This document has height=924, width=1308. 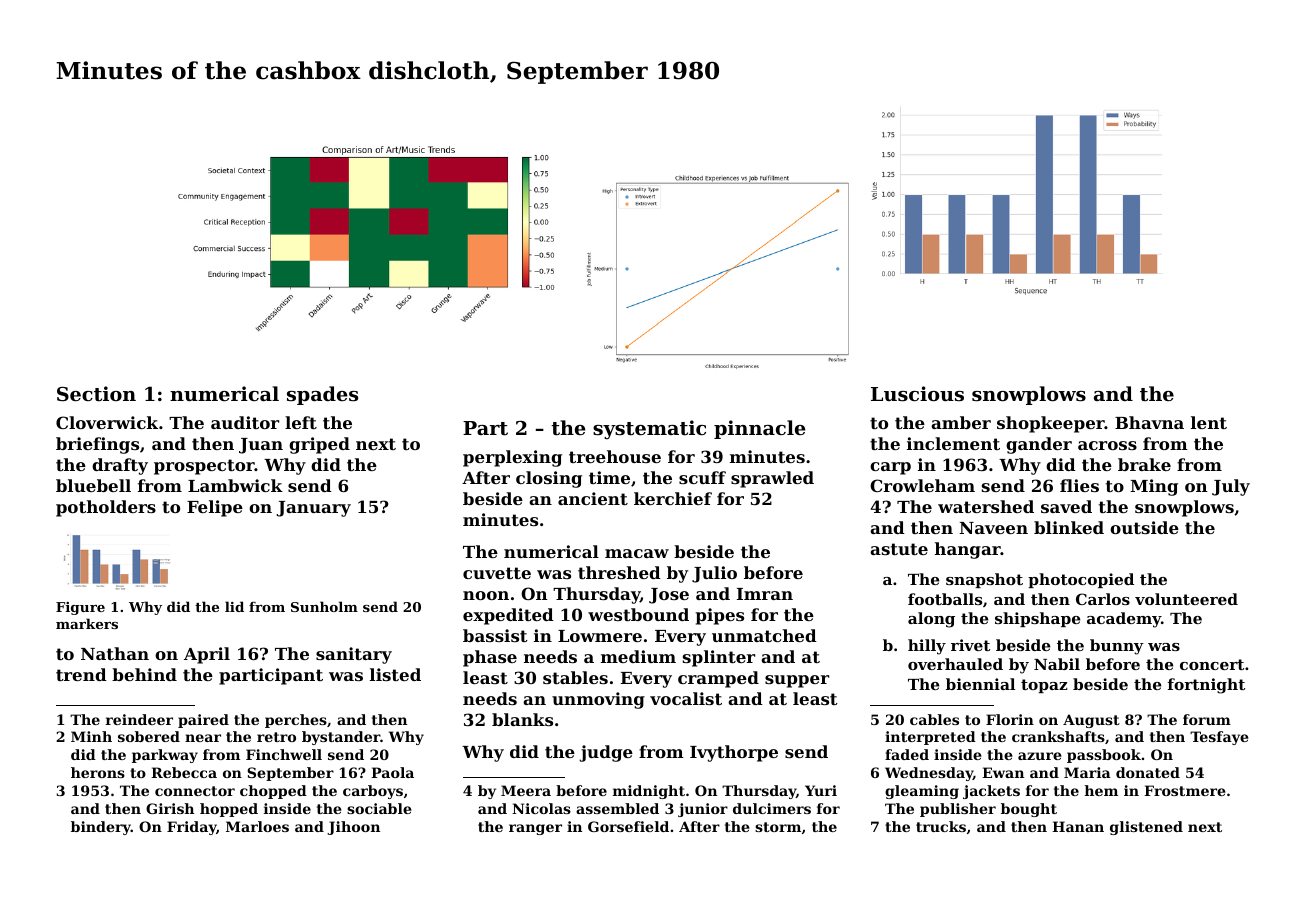 What do you see at coordinates (1209, 422) in the document?
I see `lent` at bounding box center [1209, 422].
